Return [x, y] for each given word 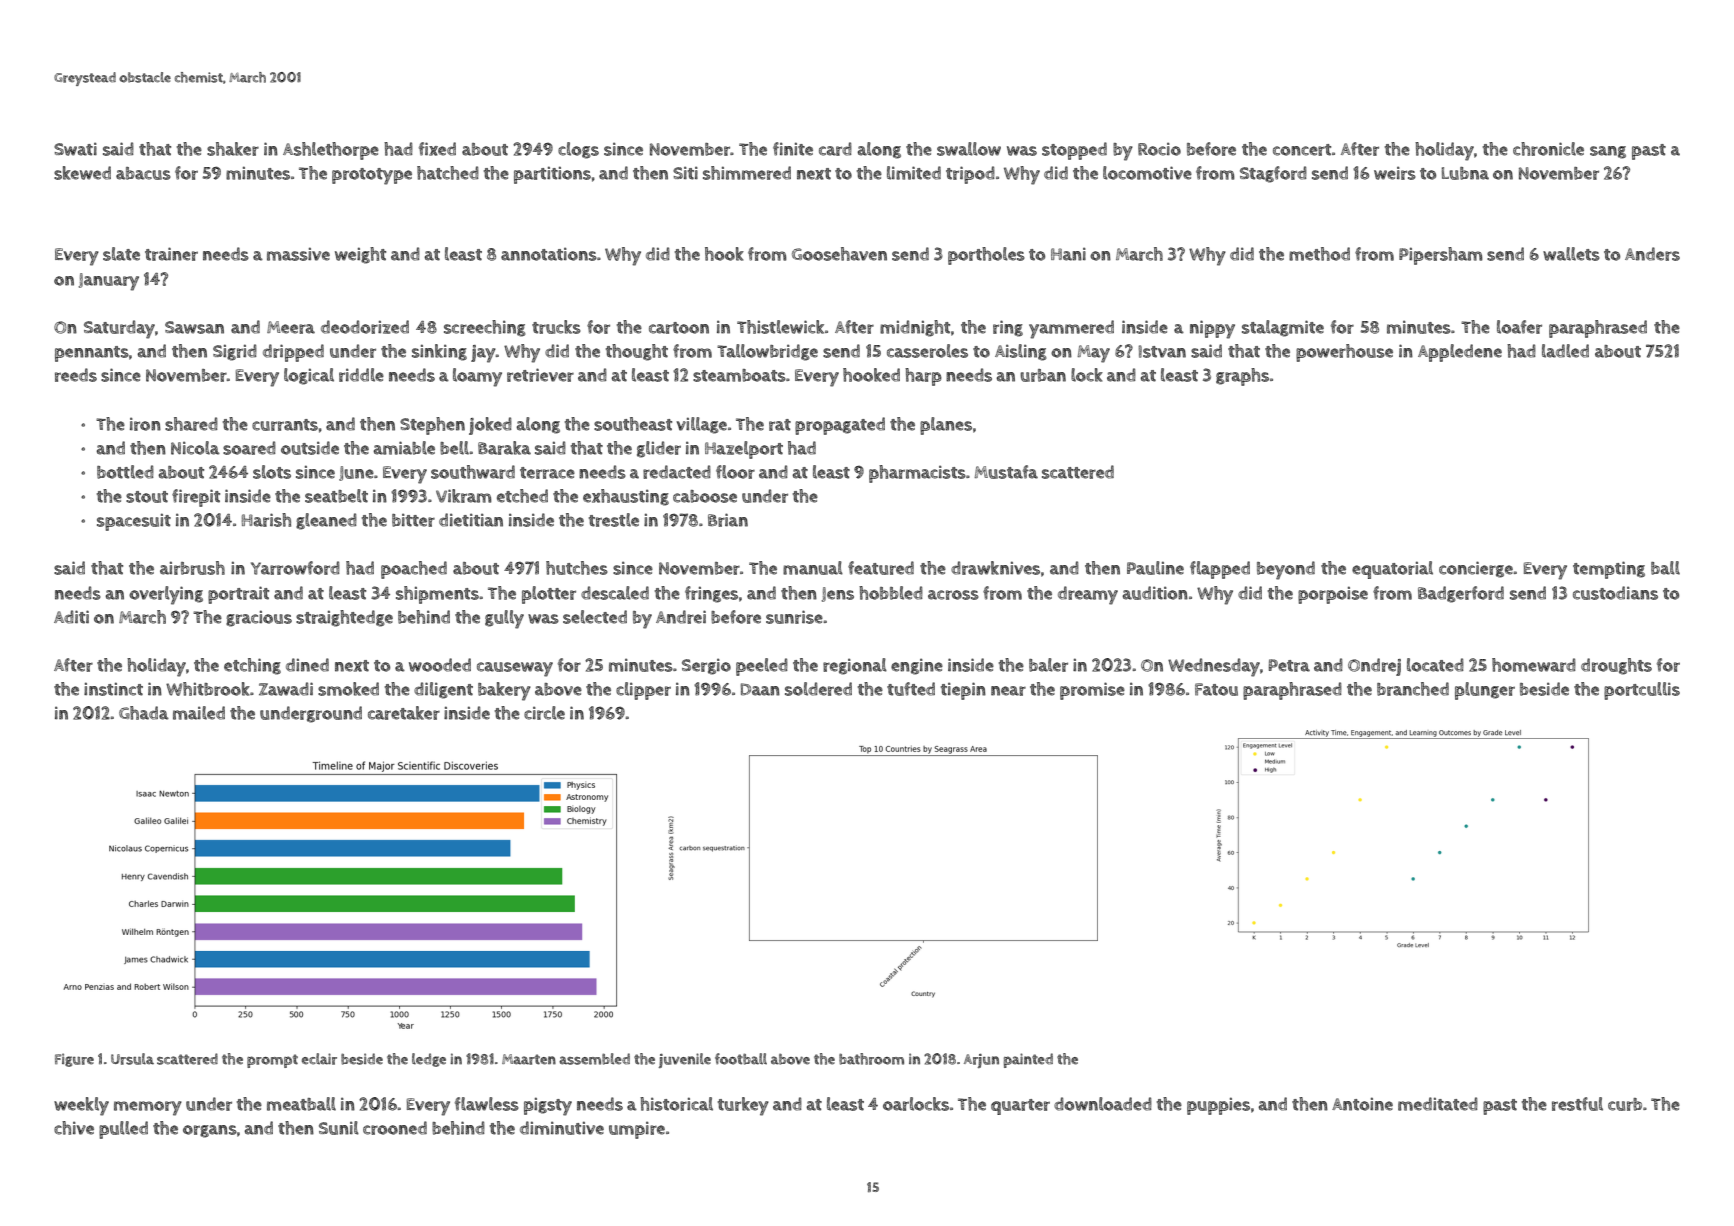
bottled [125, 472]
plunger [1485, 691]
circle [544, 713]
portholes [986, 256]
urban [1043, 375]
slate [121, 254]
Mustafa [1006, 472]
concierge [1476, 569]
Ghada [144, 713]
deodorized [365, 327]
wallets [1571, 254]
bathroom [871, 1059]
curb [1625, 1104]
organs [210, 1131]
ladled [1565, 351]
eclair [319, 1059]
